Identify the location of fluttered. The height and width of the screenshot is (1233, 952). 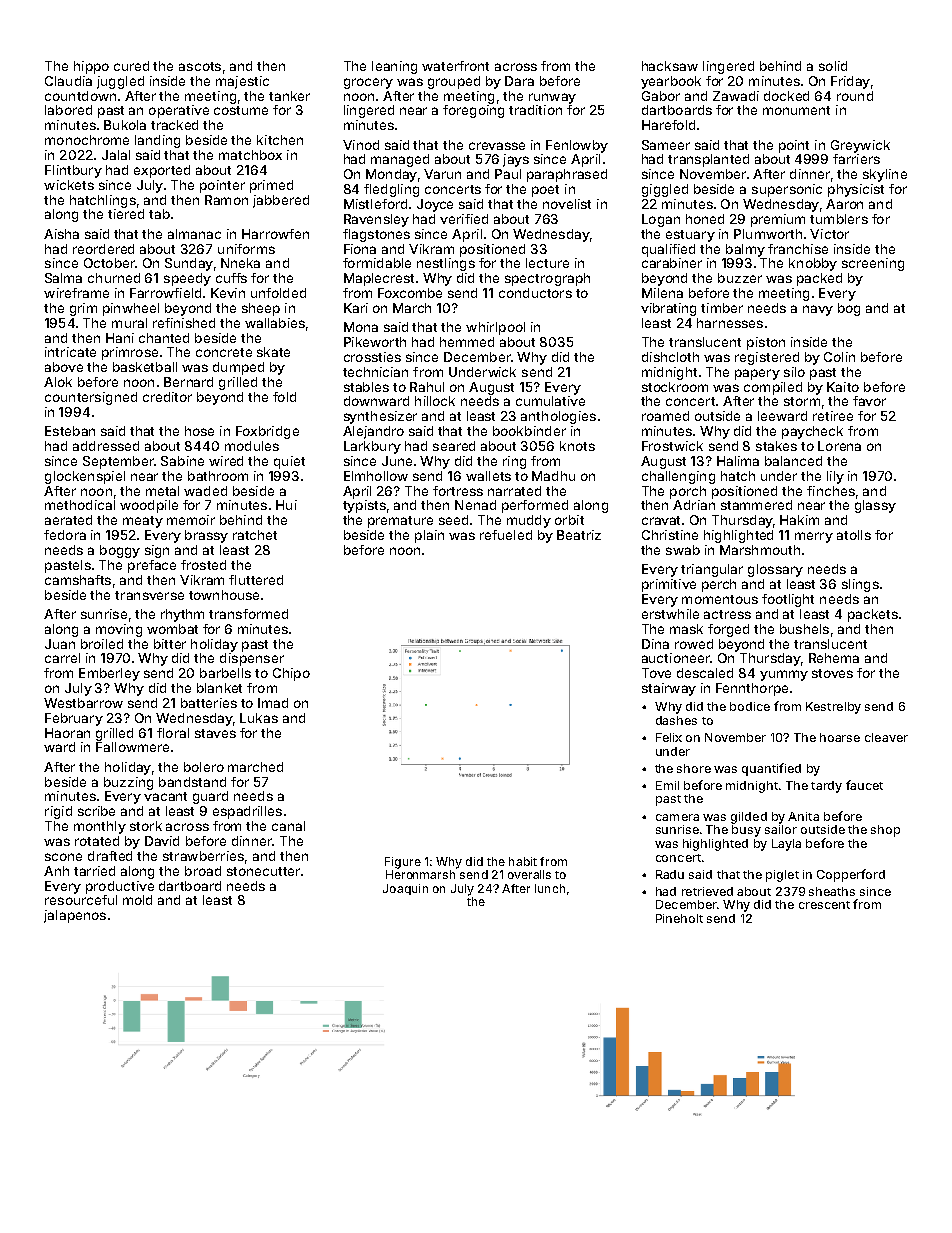
(256, 580).
